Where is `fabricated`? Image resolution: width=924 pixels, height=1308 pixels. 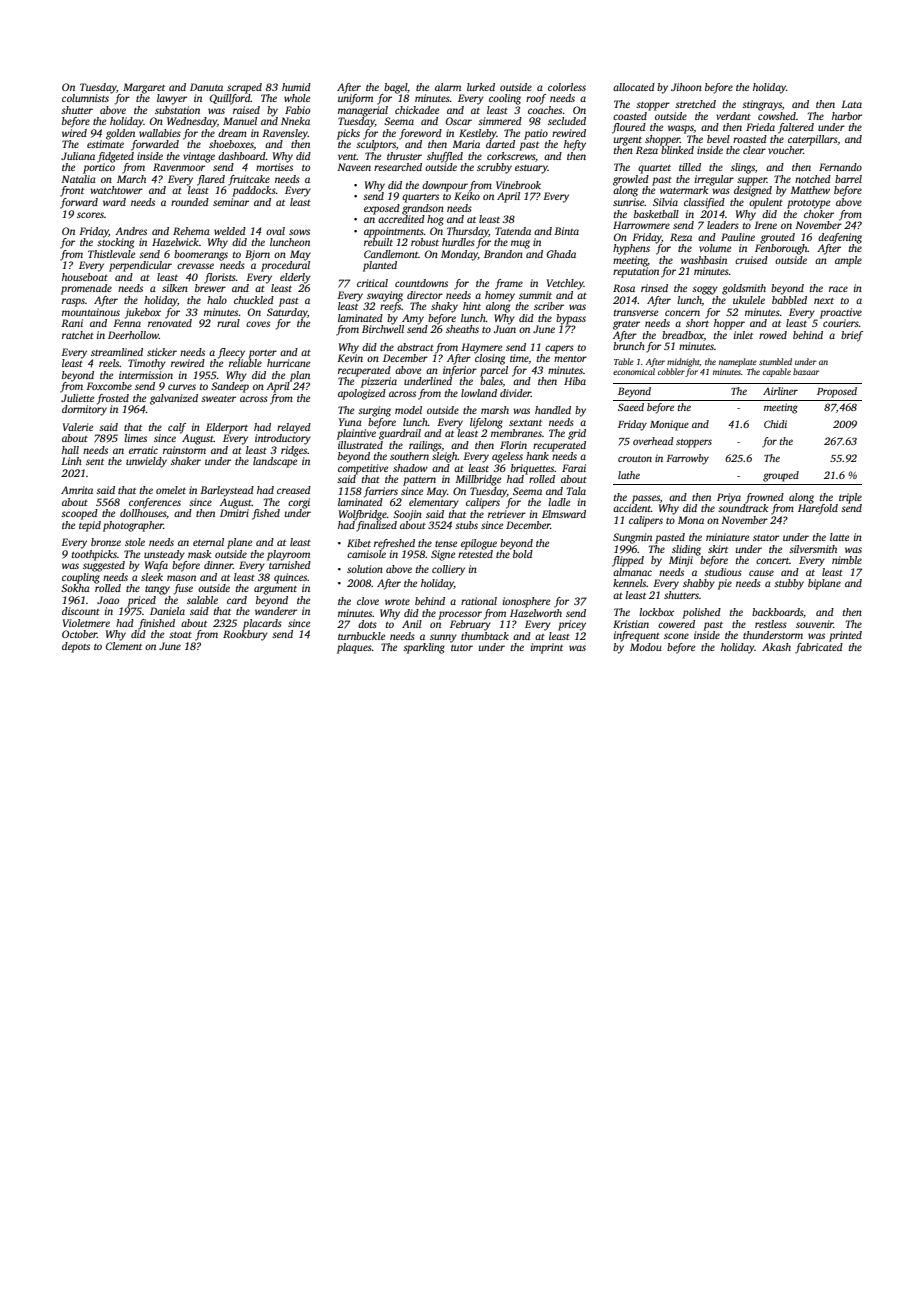
fabricated is located at coordinates (819, 648).
